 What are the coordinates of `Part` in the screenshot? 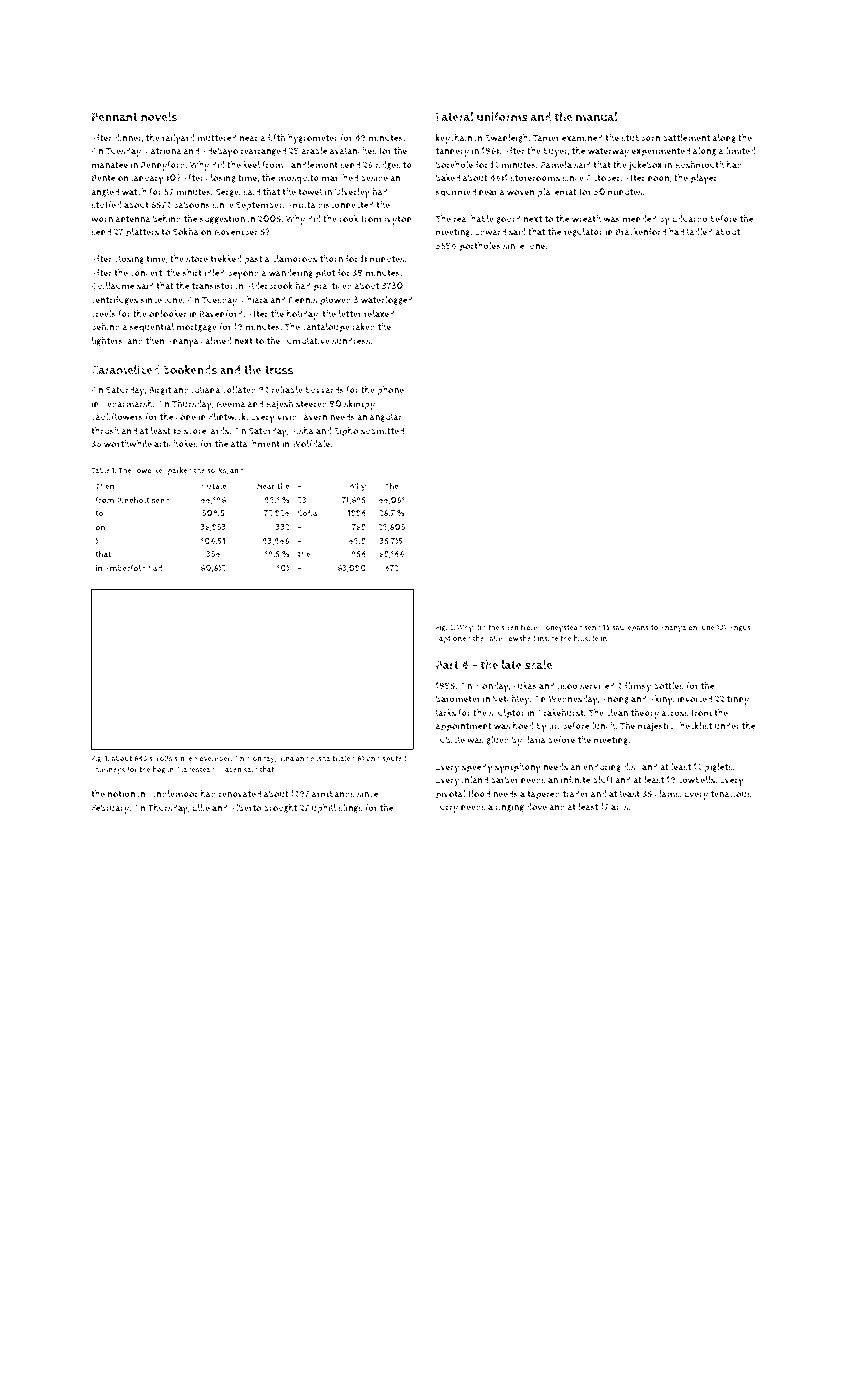 It's located at (447, 665).
